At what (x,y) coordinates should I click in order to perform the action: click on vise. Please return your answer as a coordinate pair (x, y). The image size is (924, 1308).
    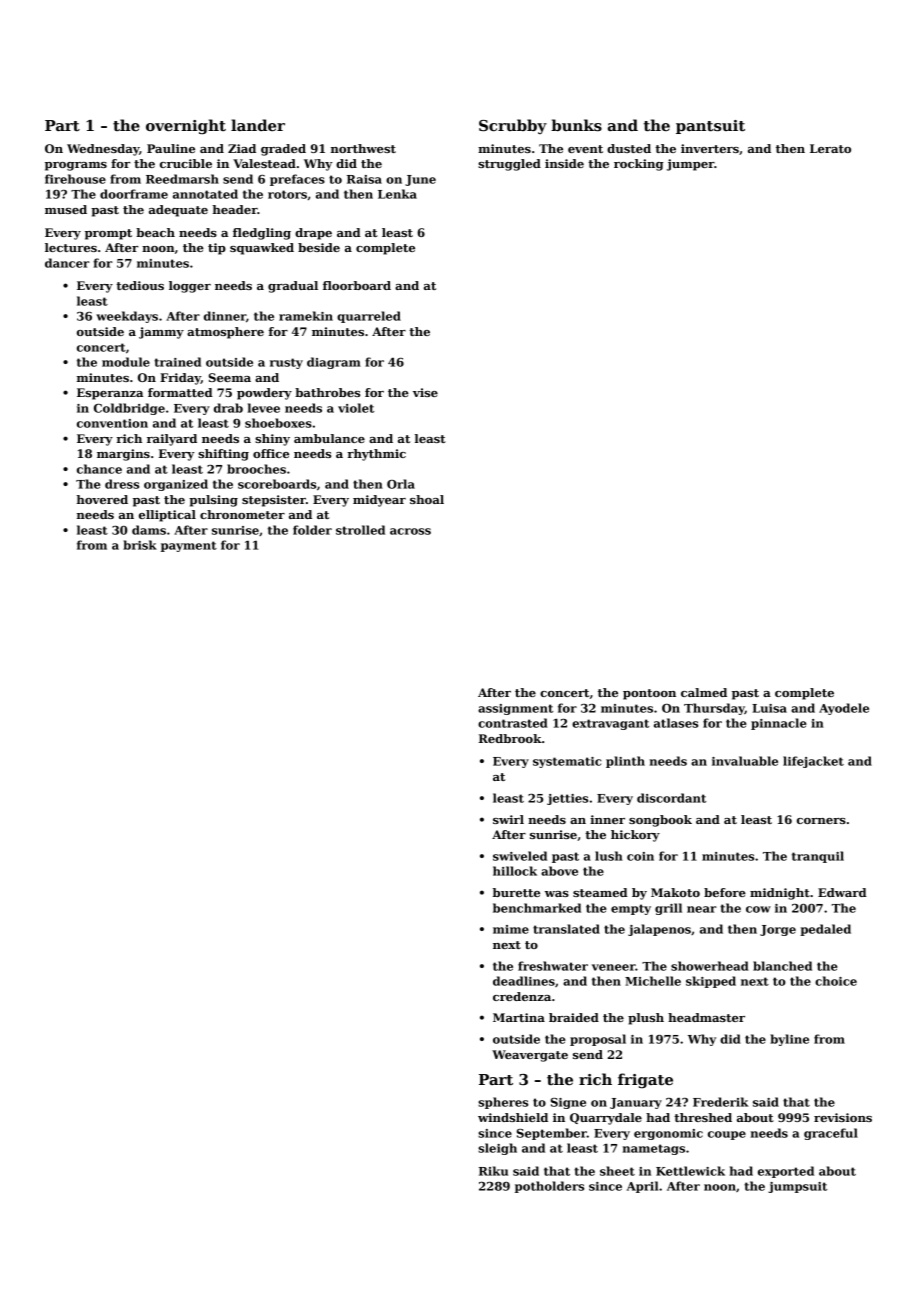
    Looking at the image, I should click on (425, 392).
